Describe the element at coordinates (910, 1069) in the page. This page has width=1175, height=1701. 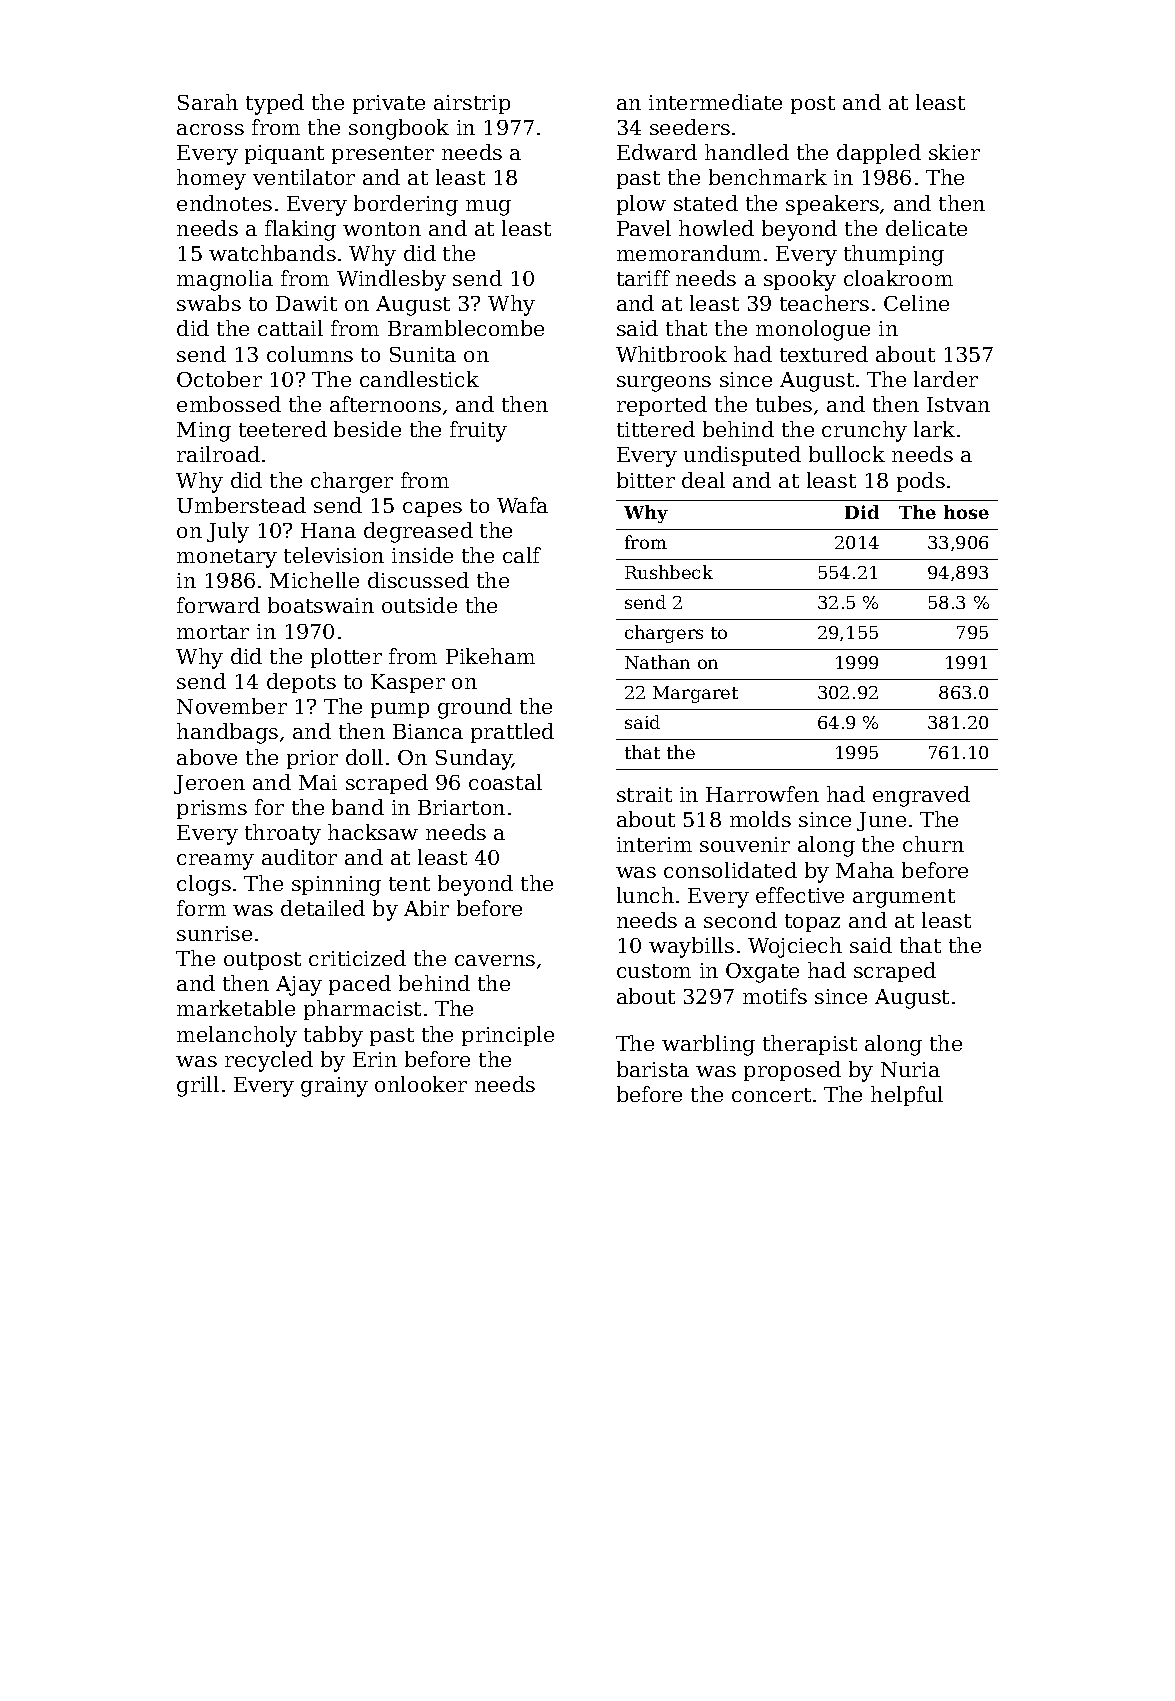
I see `Nuria` at that location.
